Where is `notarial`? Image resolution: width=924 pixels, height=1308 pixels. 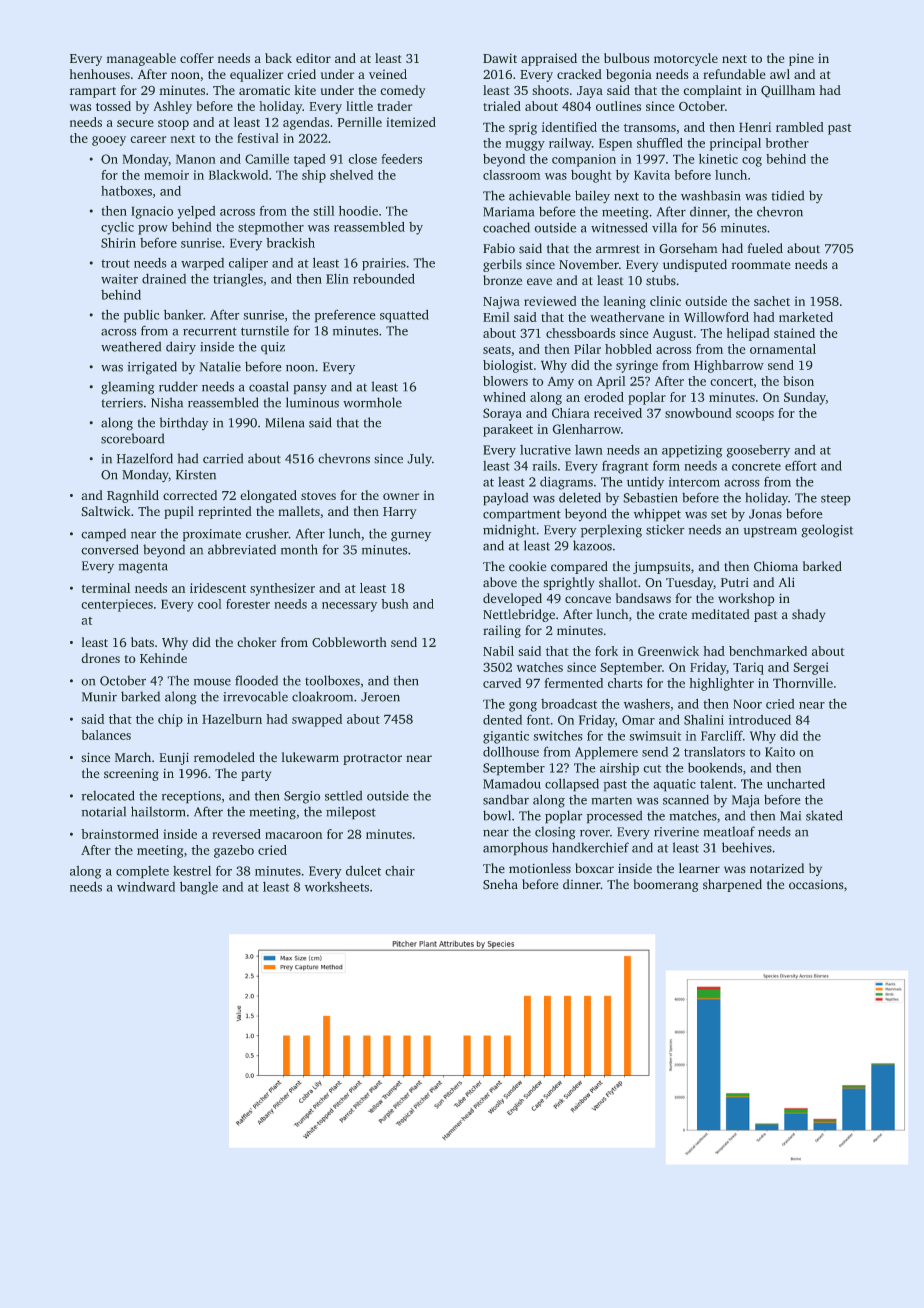
notarial is located at coordinates (104, 812).
